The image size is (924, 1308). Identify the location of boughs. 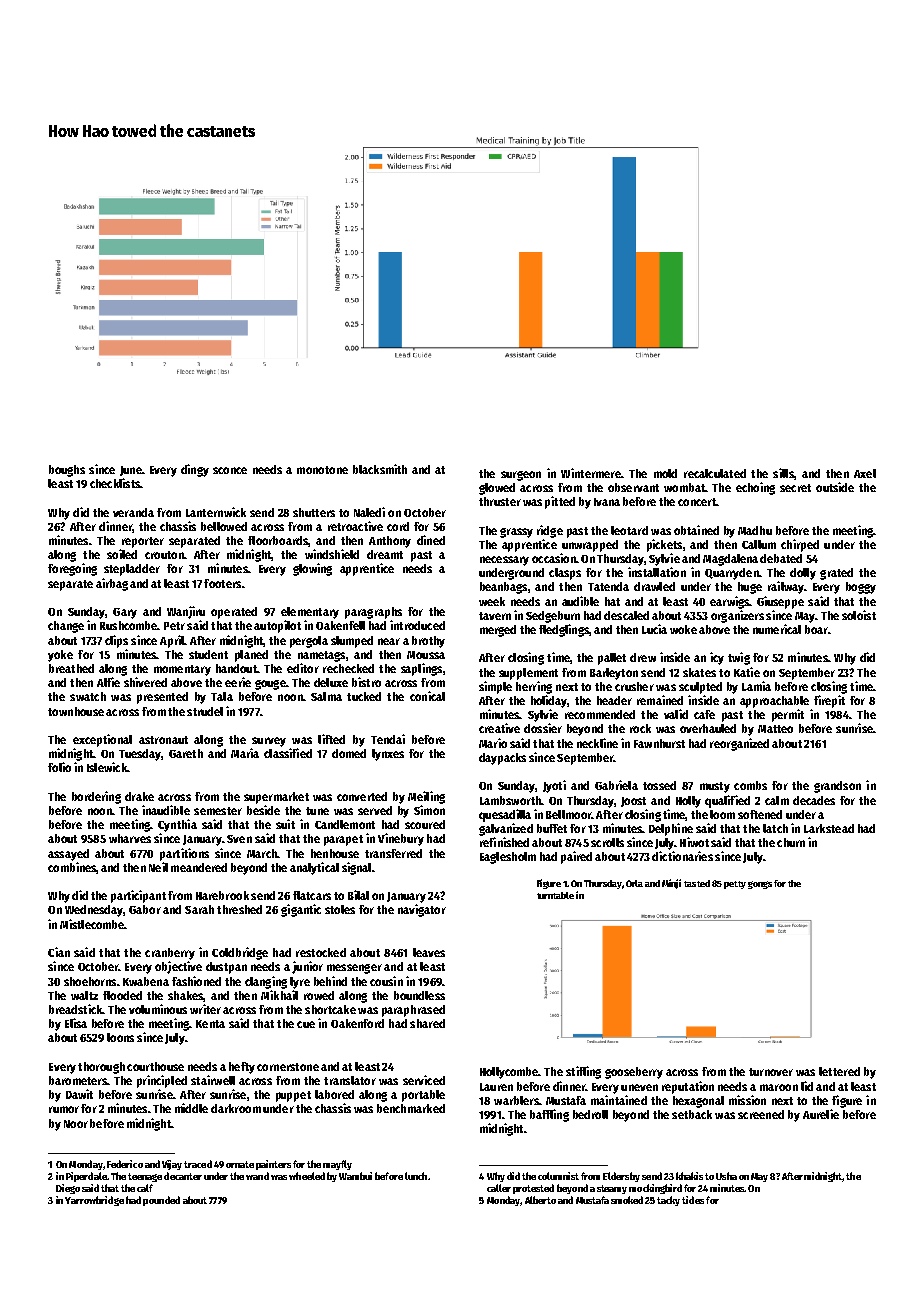
(67, 471).
